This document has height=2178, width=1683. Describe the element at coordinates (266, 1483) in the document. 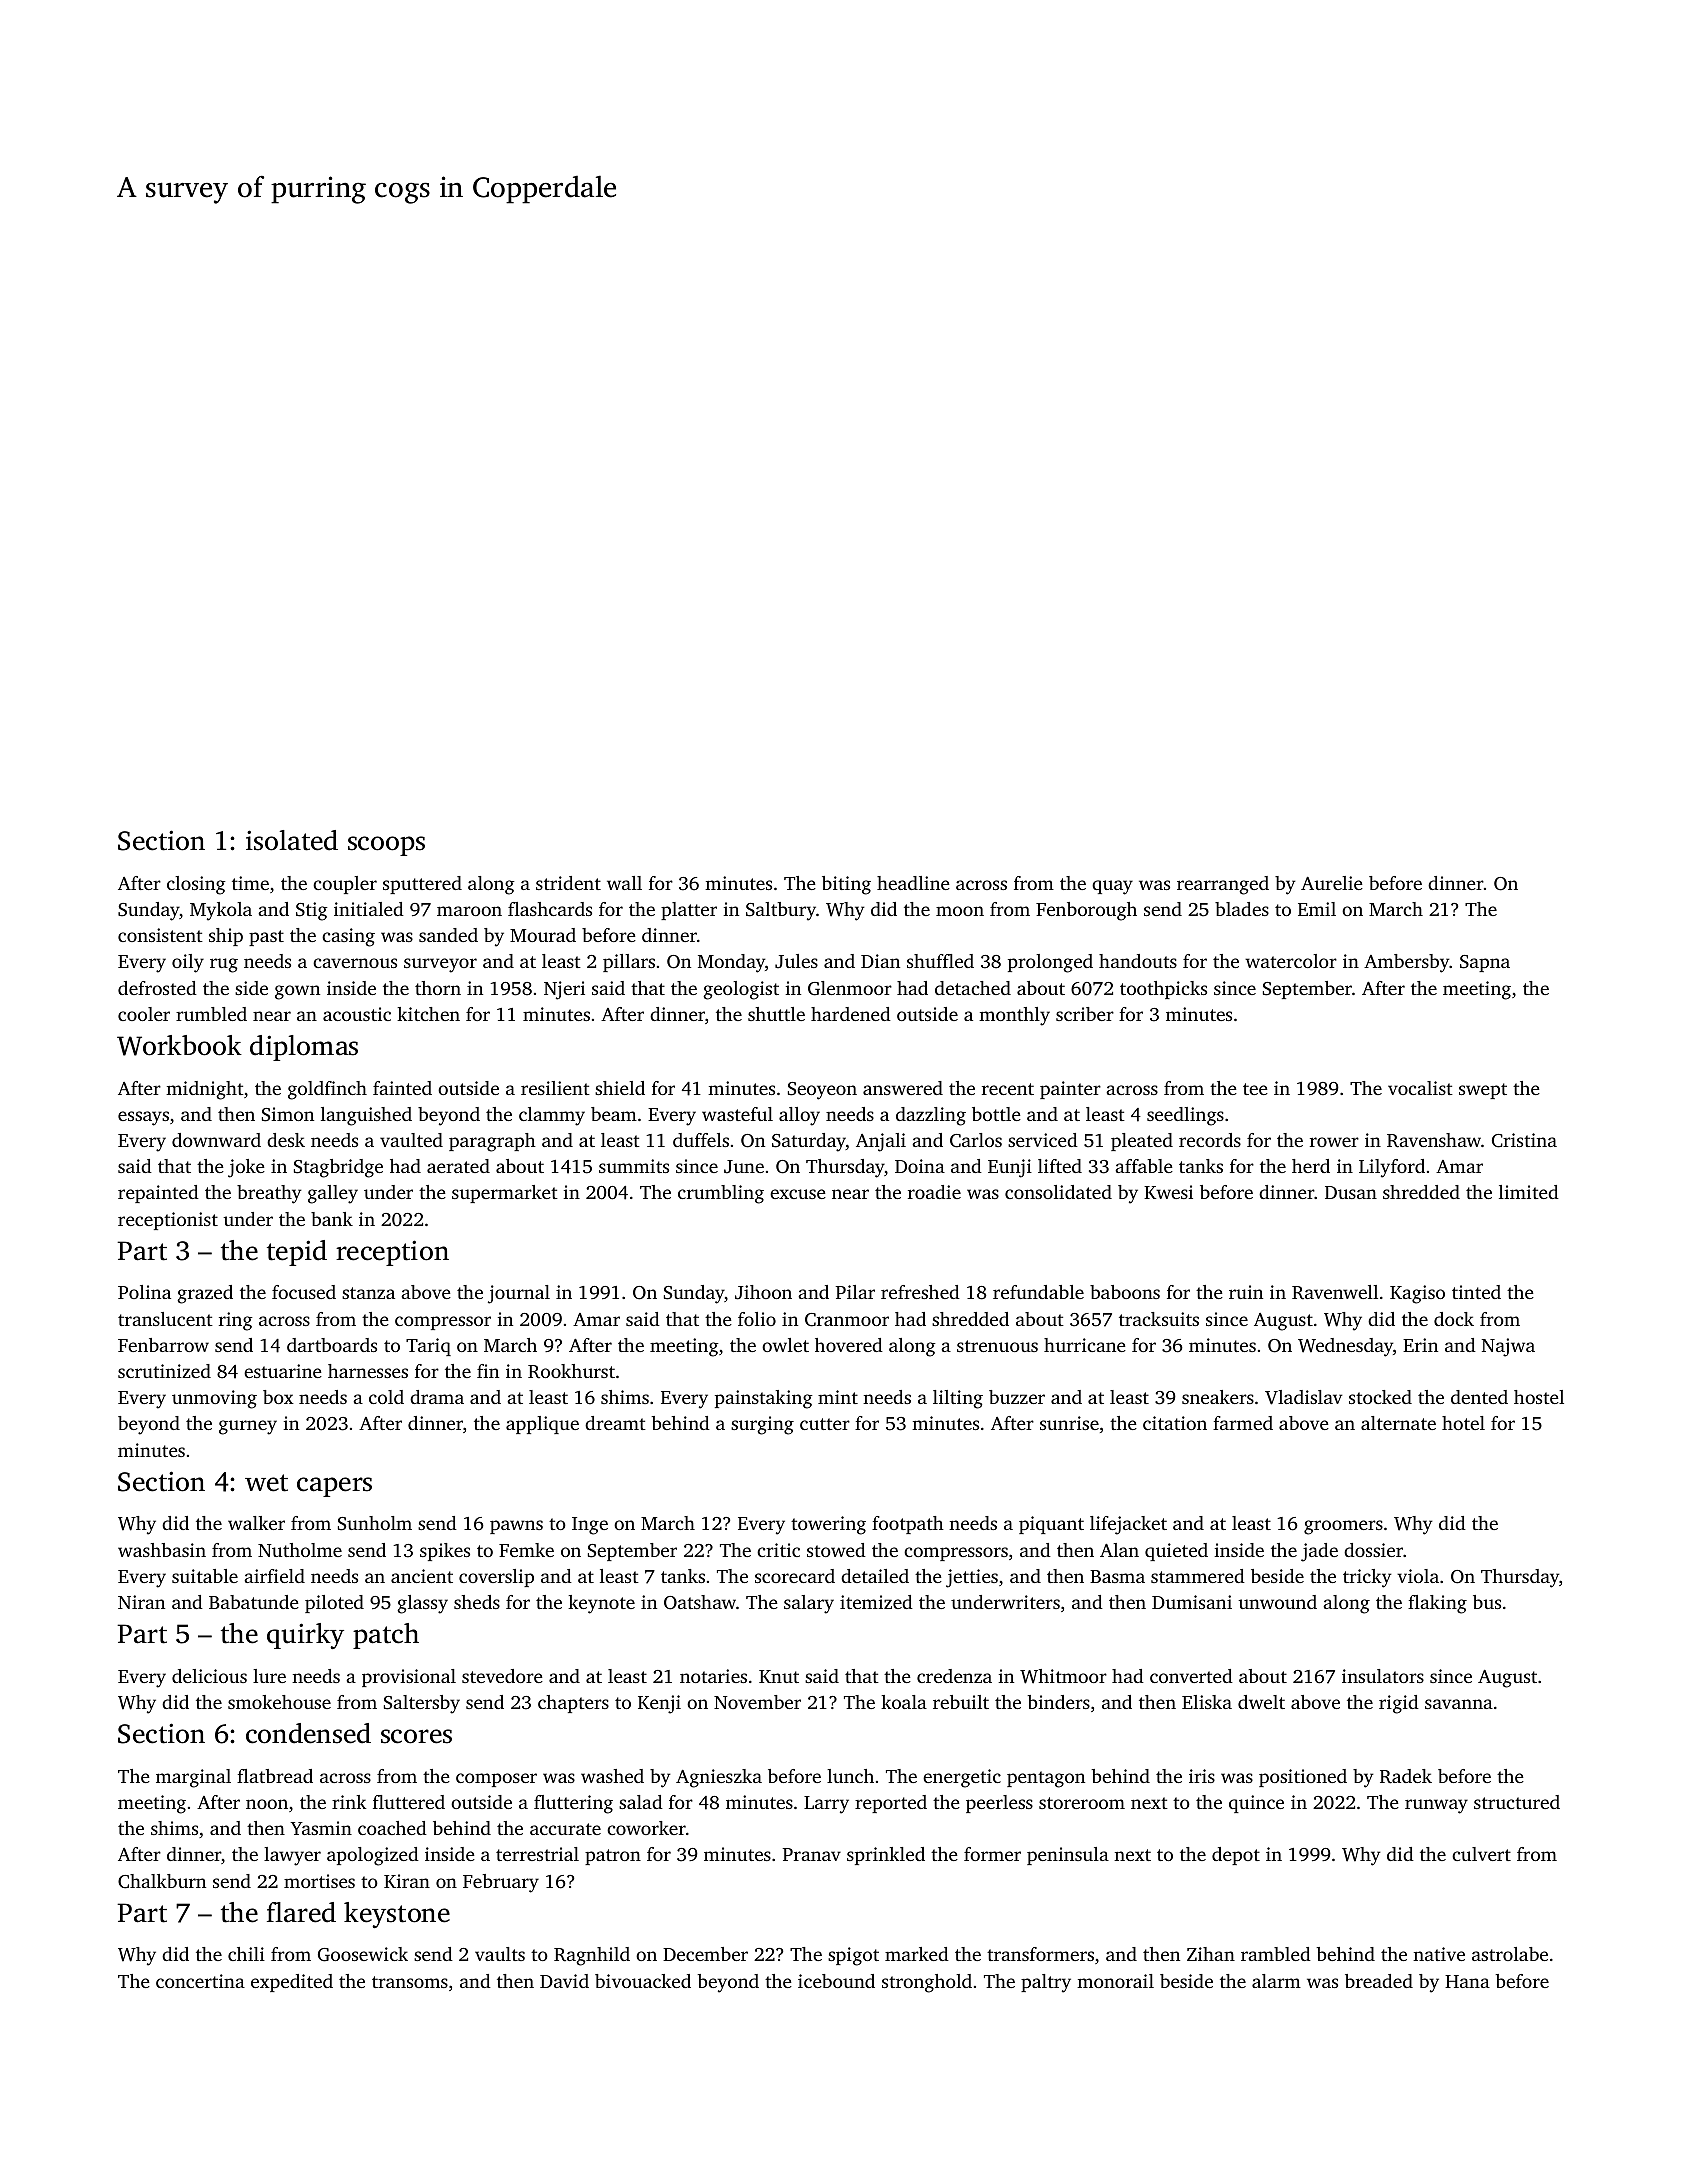

I see `wet` at that location.
